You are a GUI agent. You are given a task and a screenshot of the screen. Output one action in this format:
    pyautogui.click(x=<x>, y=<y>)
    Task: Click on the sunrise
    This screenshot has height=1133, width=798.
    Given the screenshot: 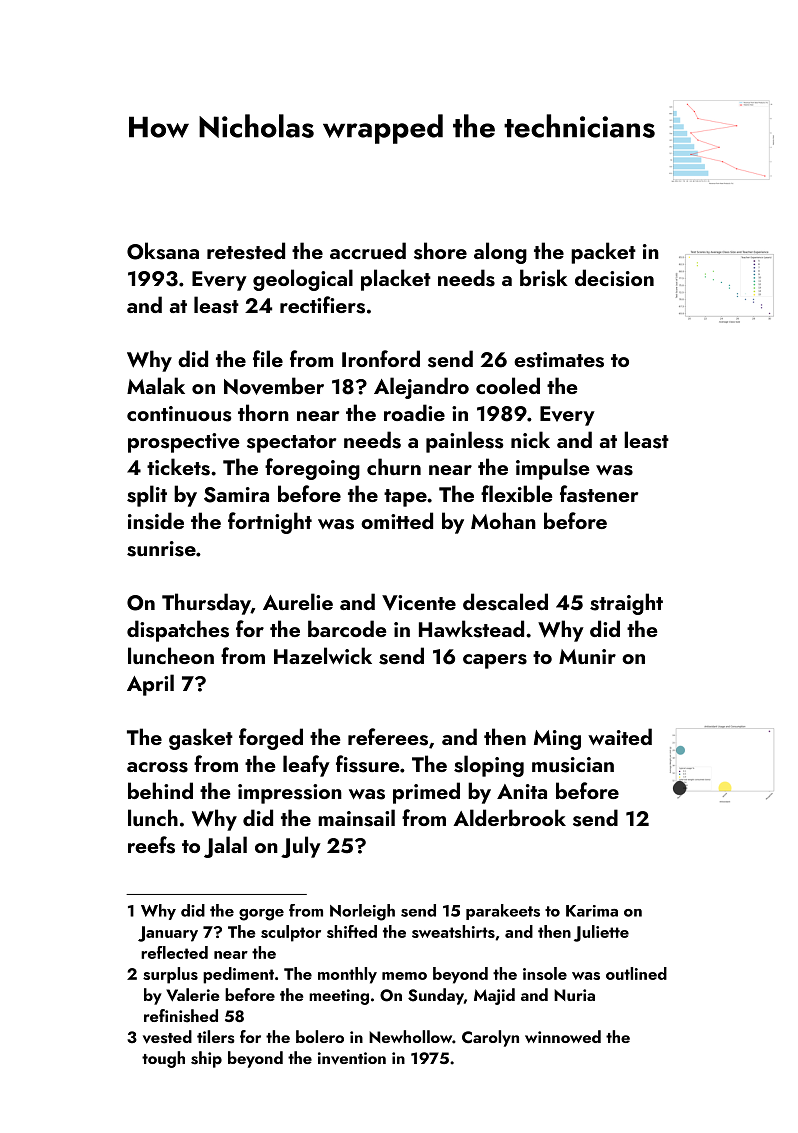 What is the action you would take?
    pyautogui.click(x=161, y=549)
